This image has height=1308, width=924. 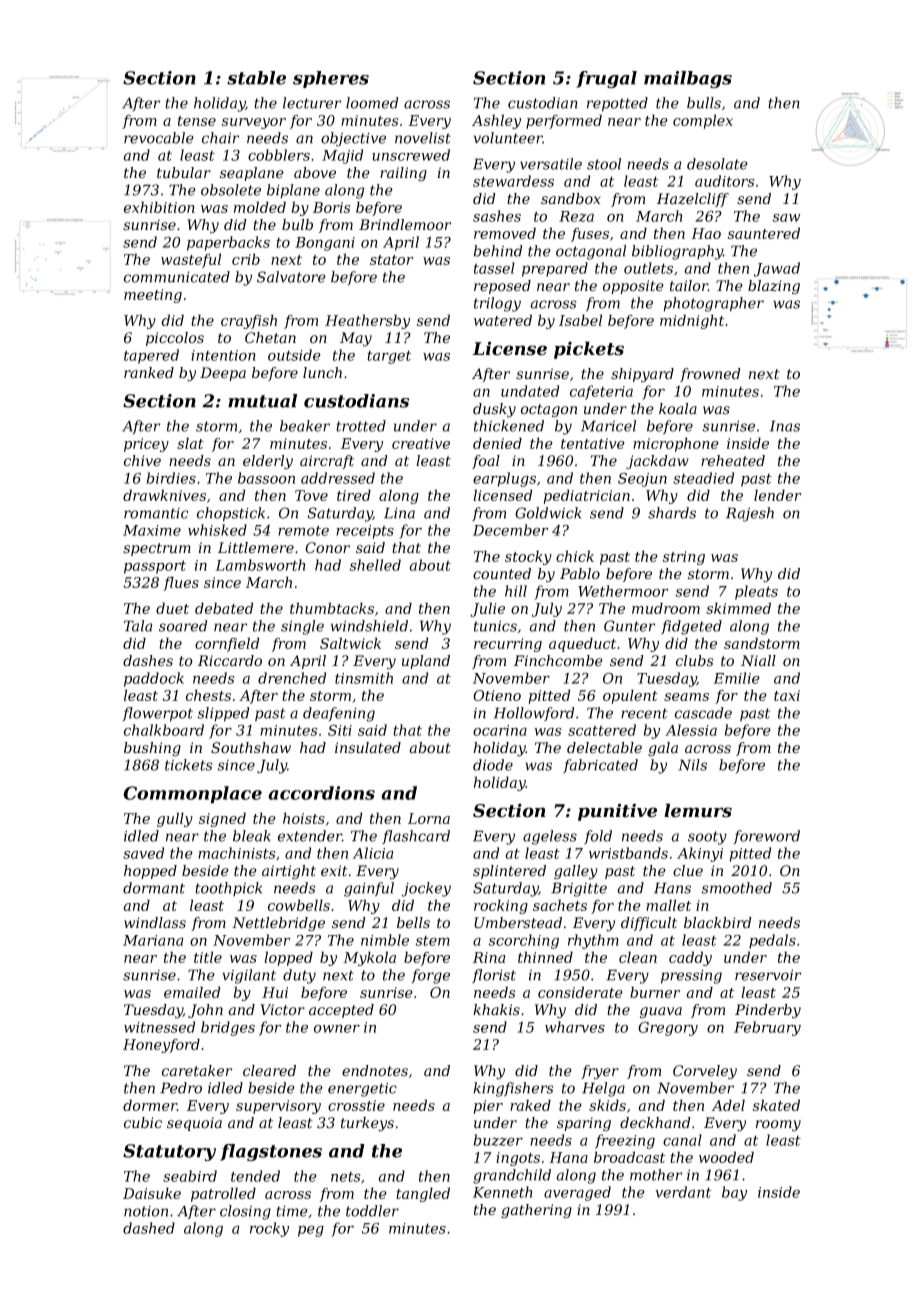 What do you see at coordinates (367, 321) in the image?
I see `Heathersby` at bounding box center [367, 321].
